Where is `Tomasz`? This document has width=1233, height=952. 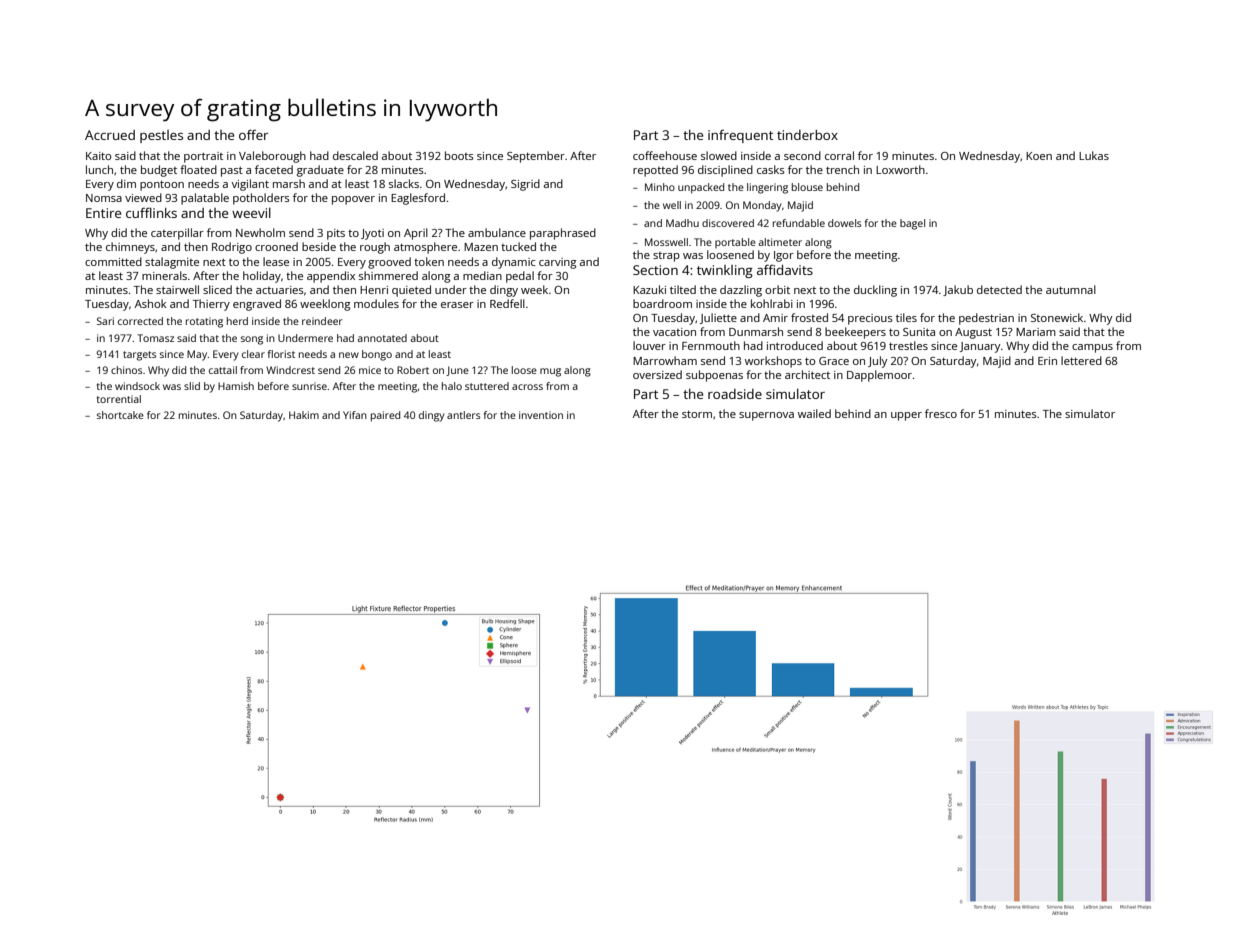
Tomasz is located at coordinates (155, 338).
